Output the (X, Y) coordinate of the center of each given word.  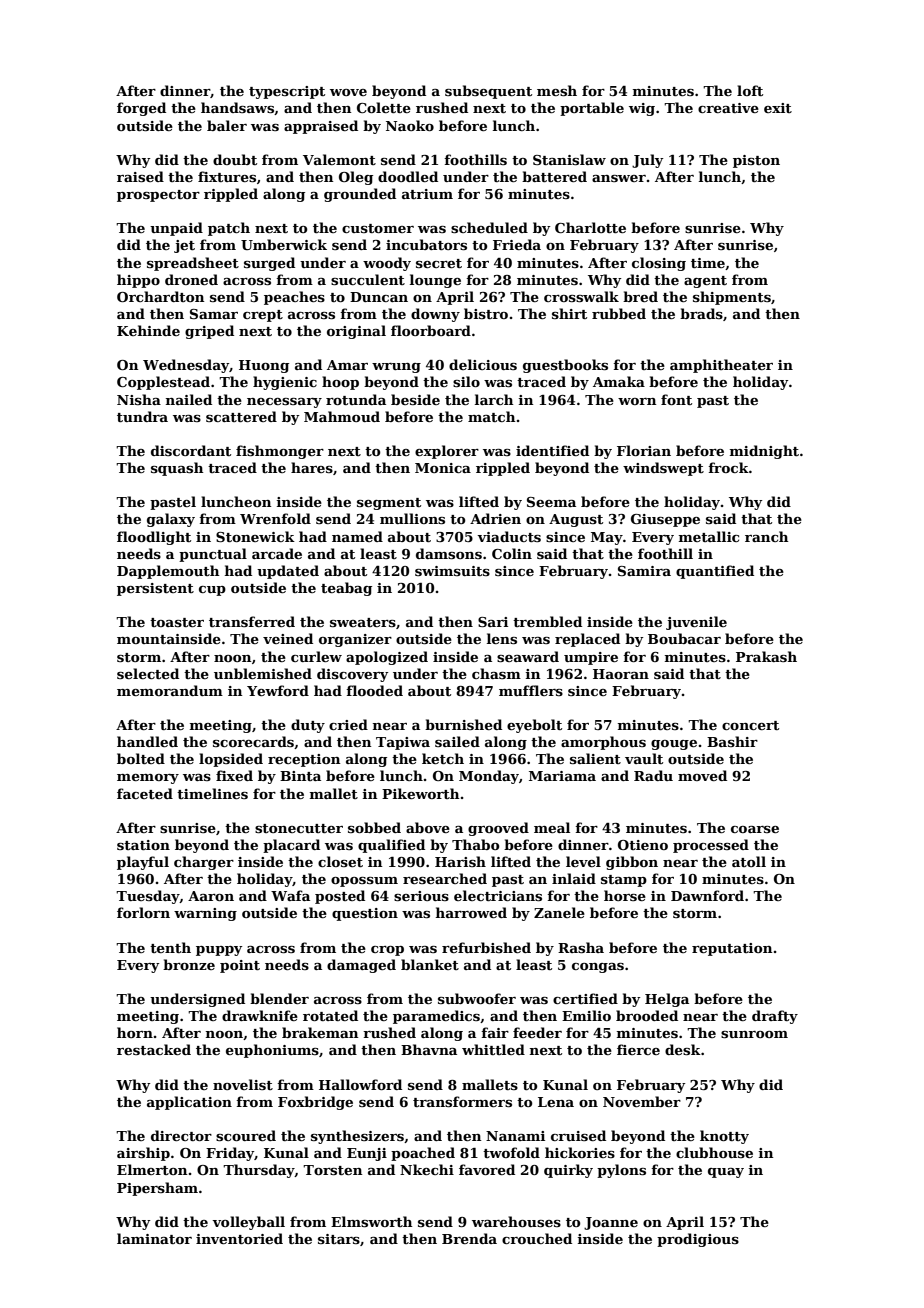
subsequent (488, 92)
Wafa (290, 895)
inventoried (239, 1238)
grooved (498, 829)
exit (778, 108)
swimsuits (452, 571)
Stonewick (255, 536)
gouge (674, 745)
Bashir (732, 741)
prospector (158, 196)
